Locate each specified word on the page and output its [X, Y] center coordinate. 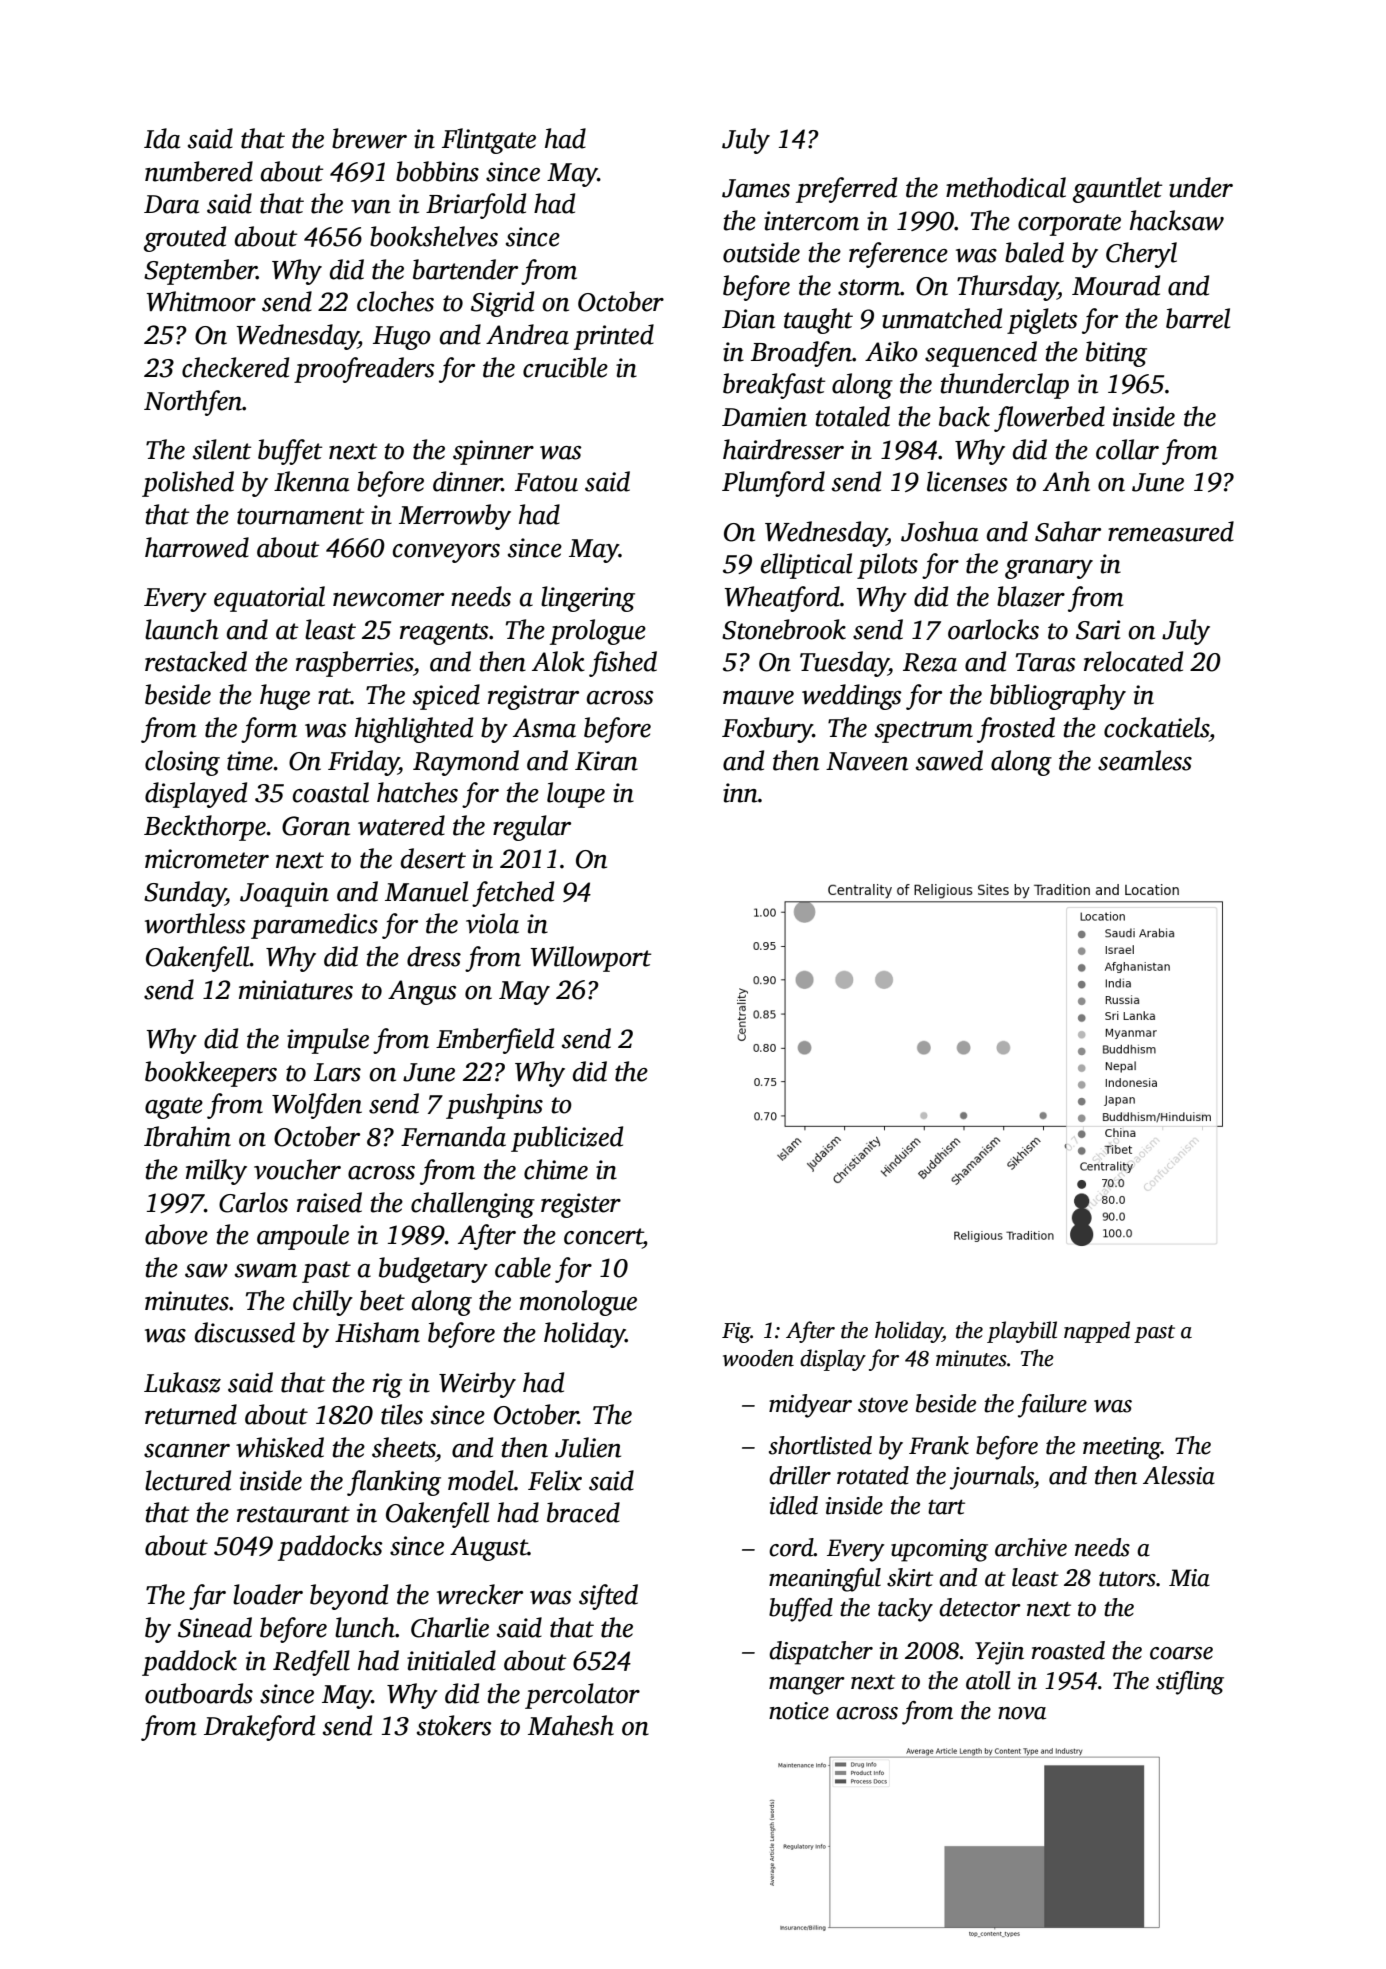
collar [1127, 449]
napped [1097, 1332]
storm [869, 287]
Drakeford [259, 1728]
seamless [1145, 760]
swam [266, 1271]
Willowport [591, 959]
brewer [369, 138]
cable [523, 1267]
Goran [316, 826]
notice [799, 1711]
